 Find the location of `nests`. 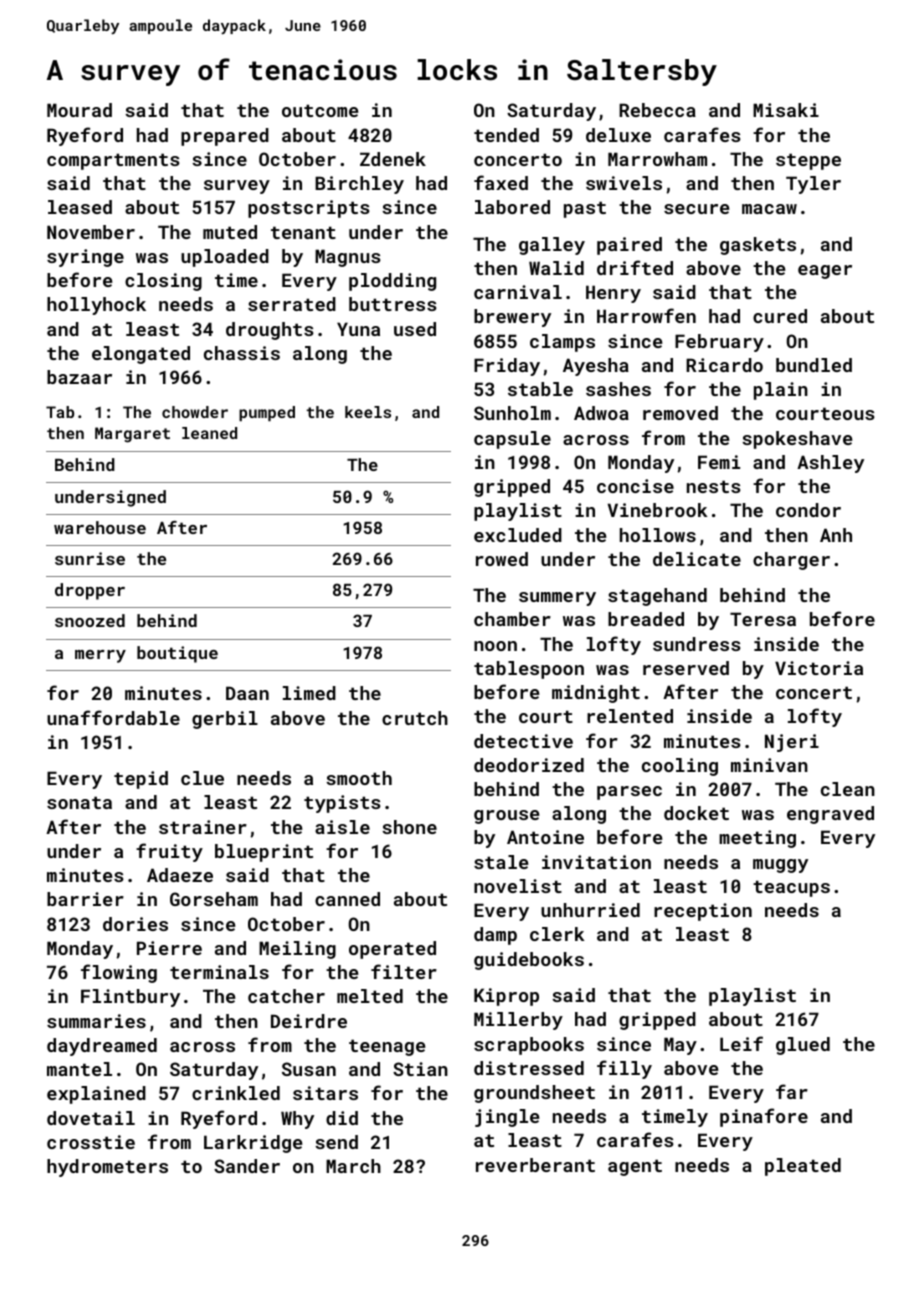

nests is located at coordinates (714, 486).
